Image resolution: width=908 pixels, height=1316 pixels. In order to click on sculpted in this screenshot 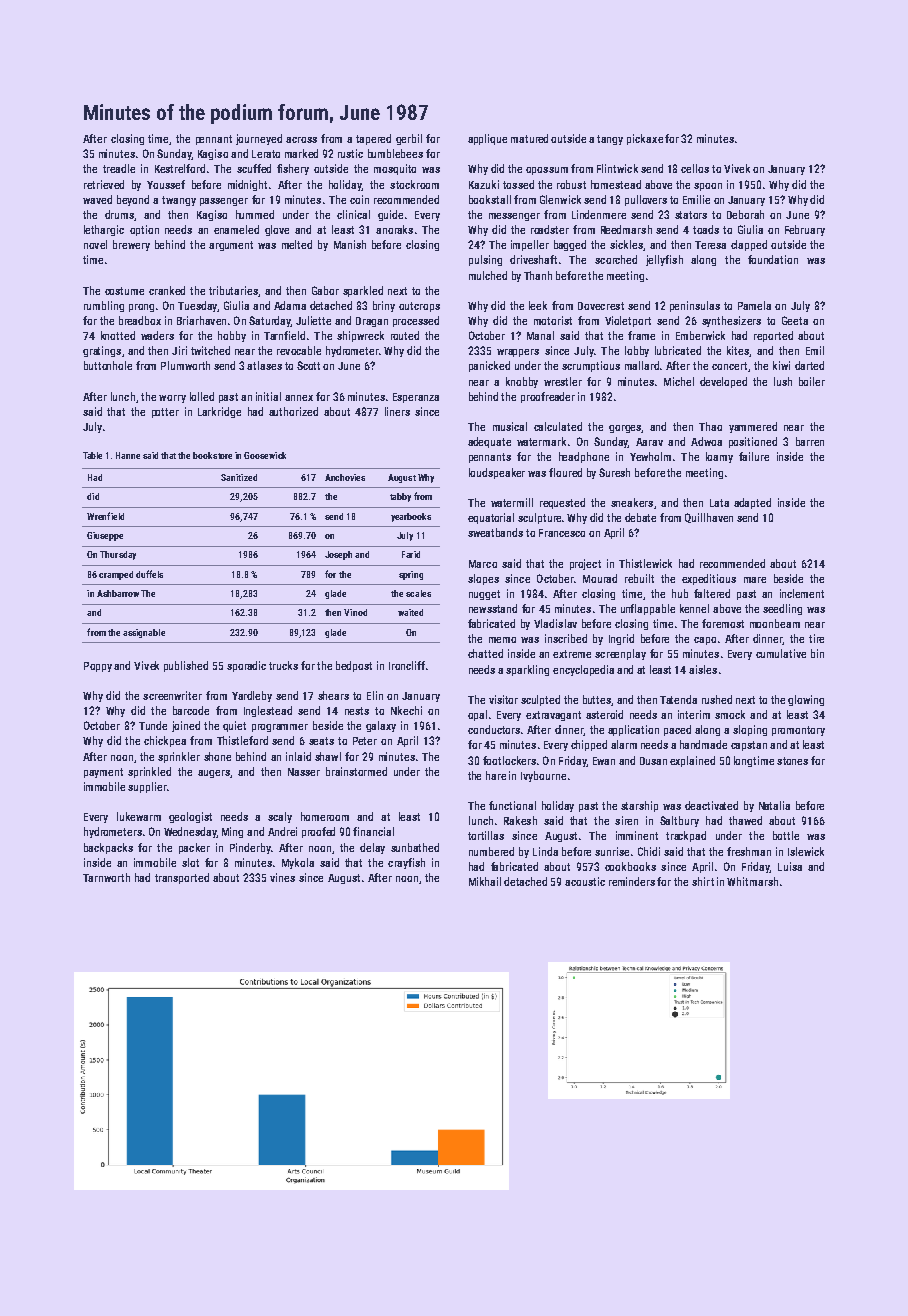, I will do `click(540, 700)`.
